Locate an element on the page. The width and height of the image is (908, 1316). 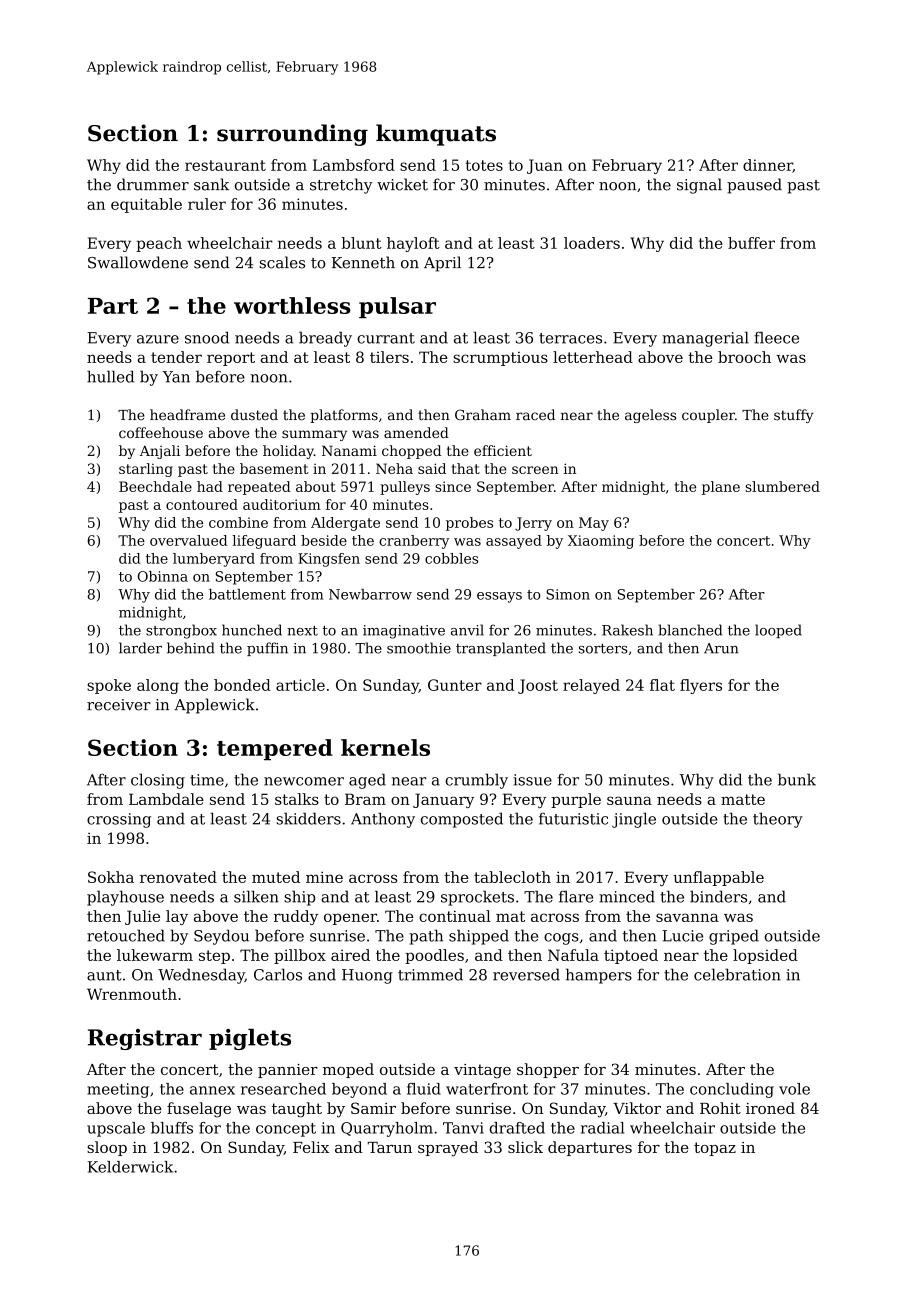
Kelderwick is located at coordinates (130, 1167).
